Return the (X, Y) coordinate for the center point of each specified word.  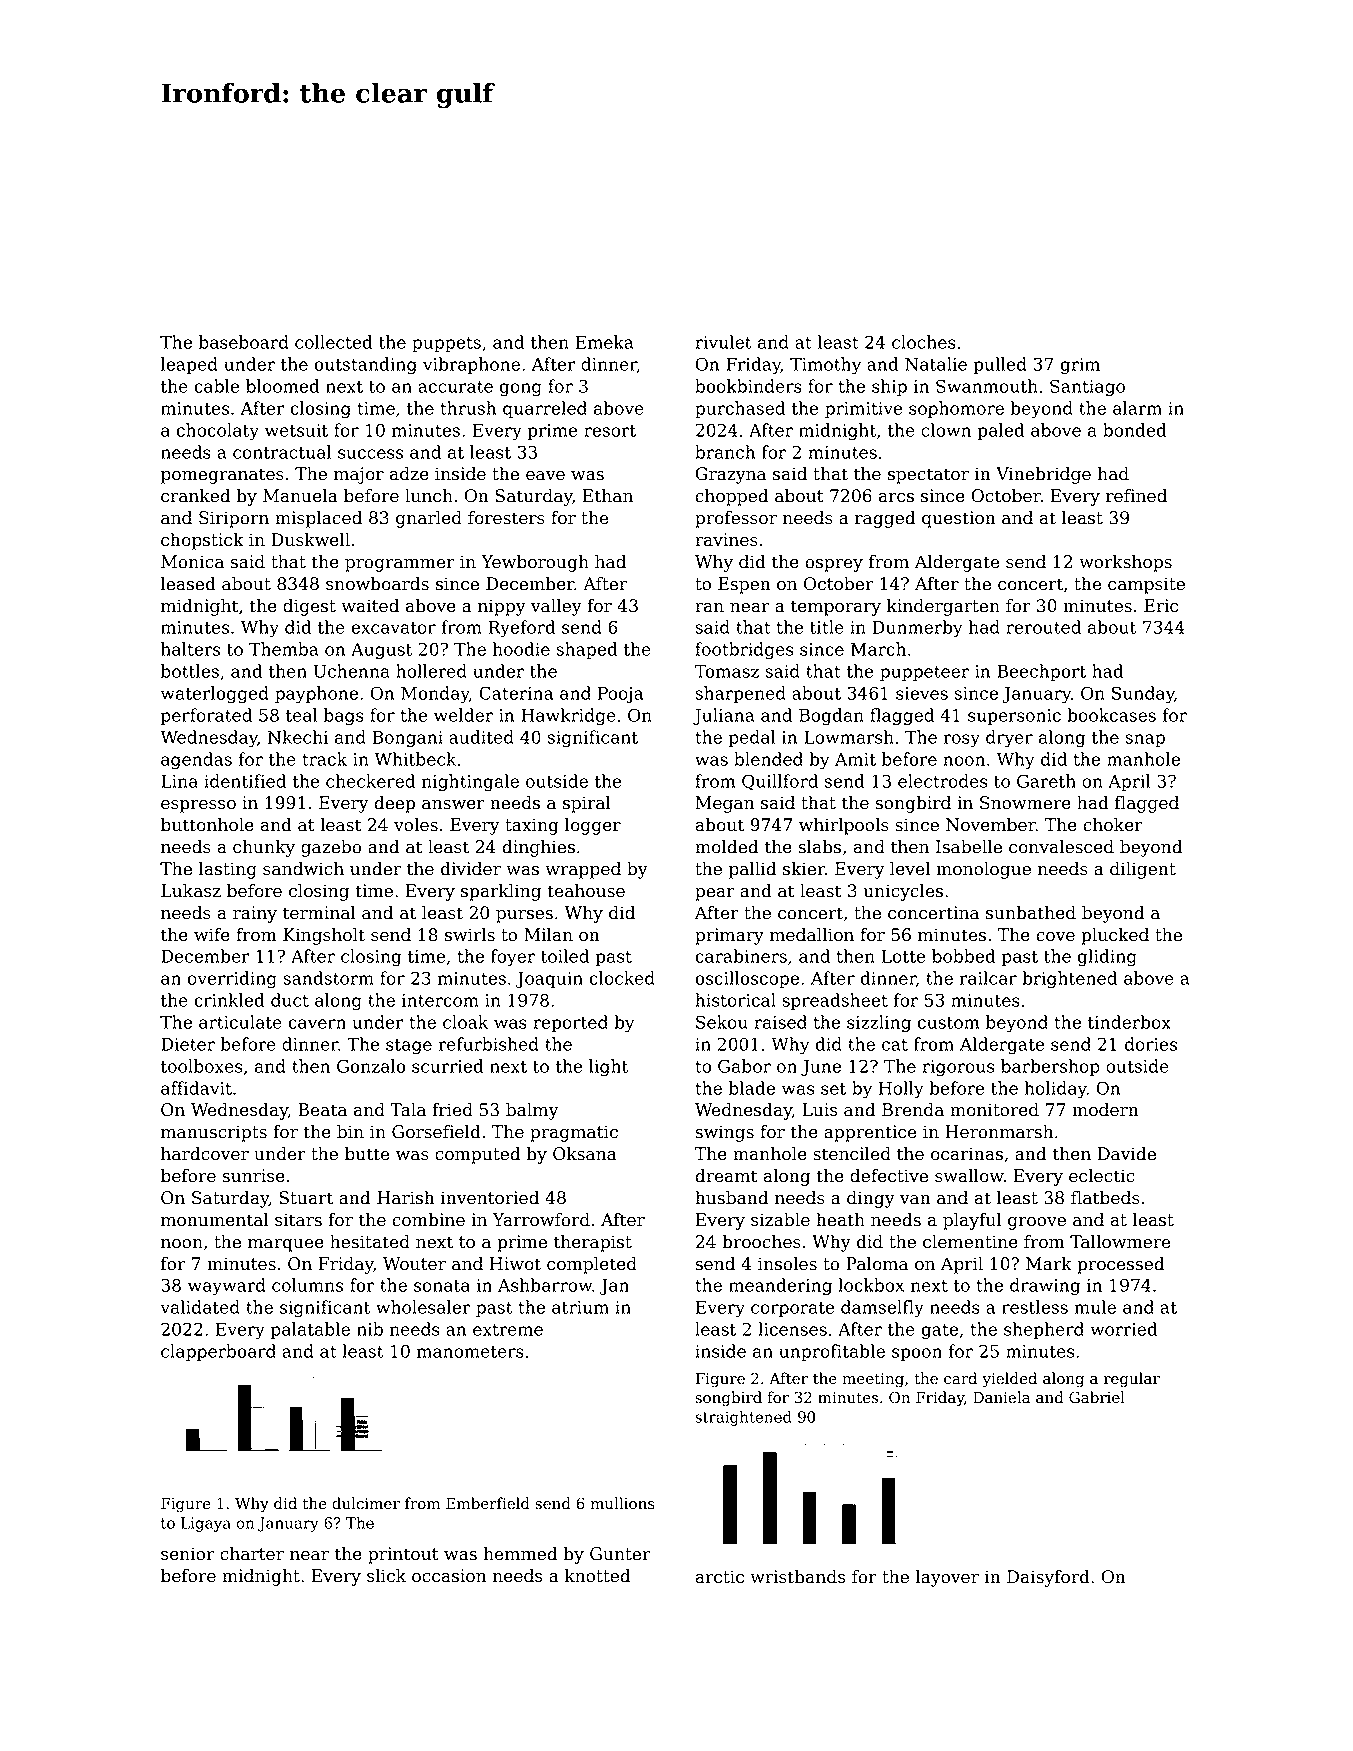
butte (367, 1154)
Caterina (516, 693)
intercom (440, 1000)
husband (731, 1198)
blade (752, 1088)
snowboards (377, 584)
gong (521, 390)
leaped (189, 365)
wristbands (798, 1577)
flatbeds (1105, 1198)
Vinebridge (1043, 475)
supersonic (1014, 717)
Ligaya (206, 1524)
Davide (1127, 1154)
